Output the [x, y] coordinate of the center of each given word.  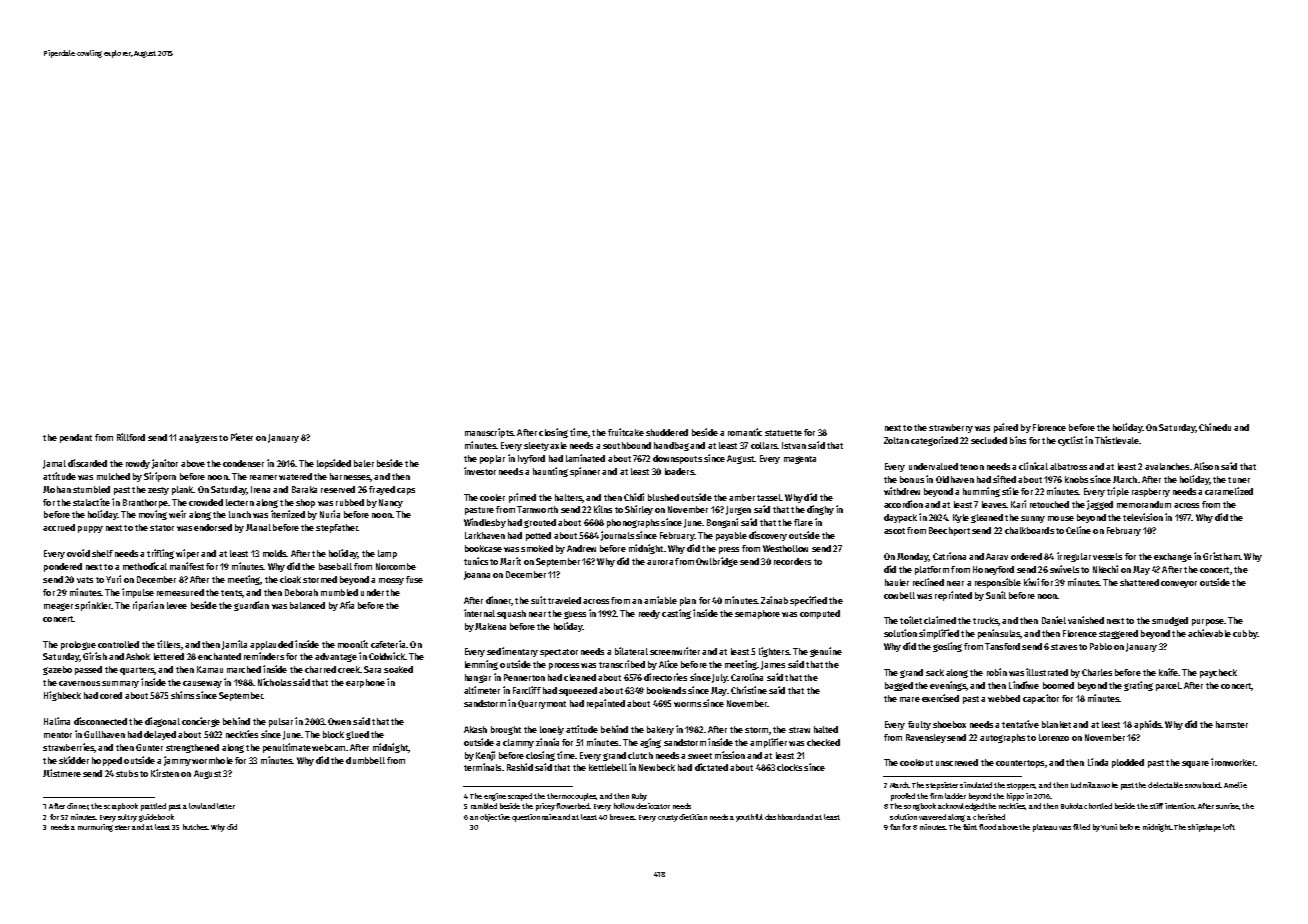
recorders [792, 561]
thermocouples [571, 797]
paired [1006, 428]
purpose [1208, 622]
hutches [195, 827]
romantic [745, 432]
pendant [76, 438]
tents [231, 593]
